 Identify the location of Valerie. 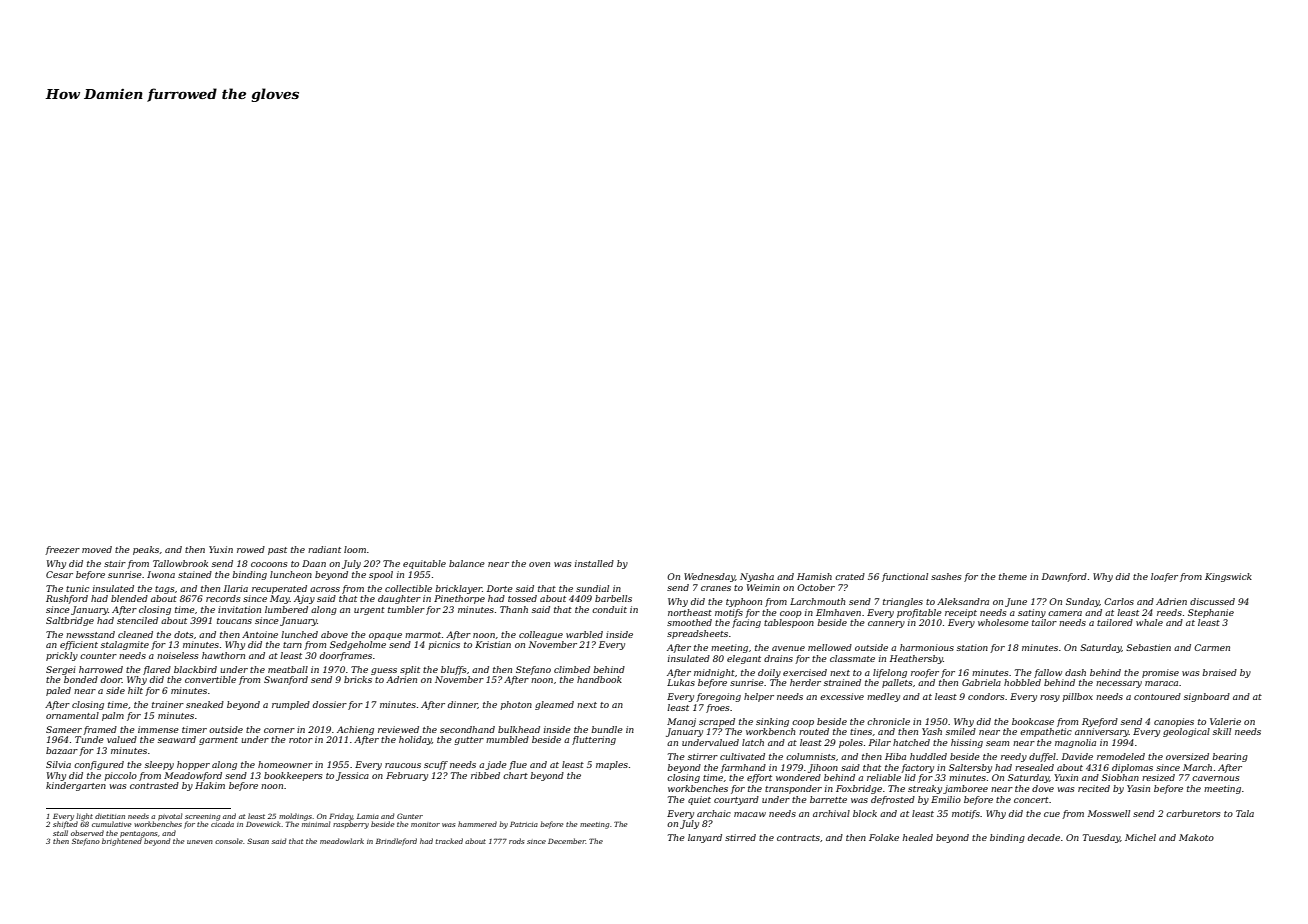
(1225, 721).
